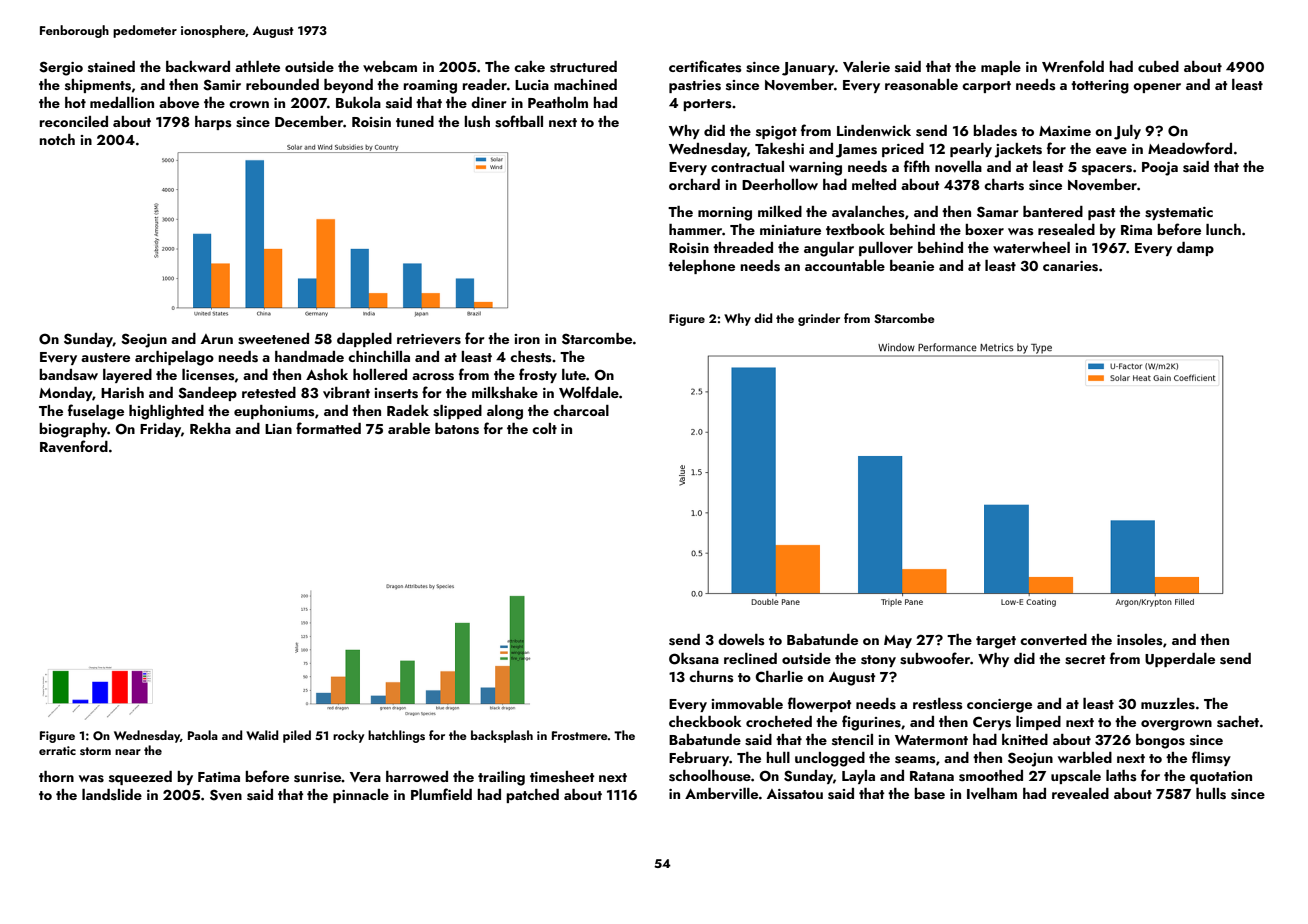 Image resolution: width=1308 pixels, height=924 pixels. I want to click on bantered, so click(1053, 211).
